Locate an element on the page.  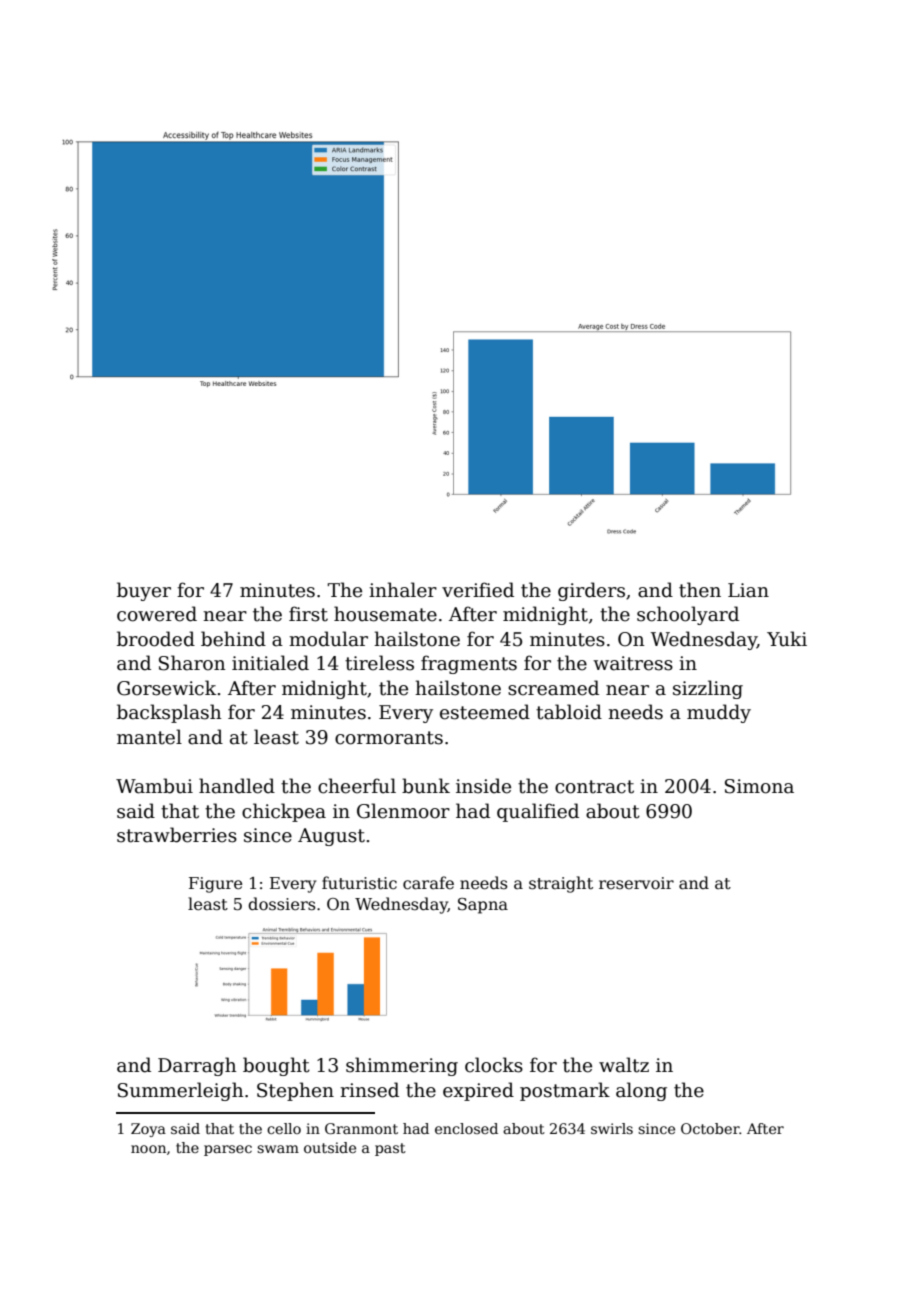
Simona is located at coordinates (759, 786).
